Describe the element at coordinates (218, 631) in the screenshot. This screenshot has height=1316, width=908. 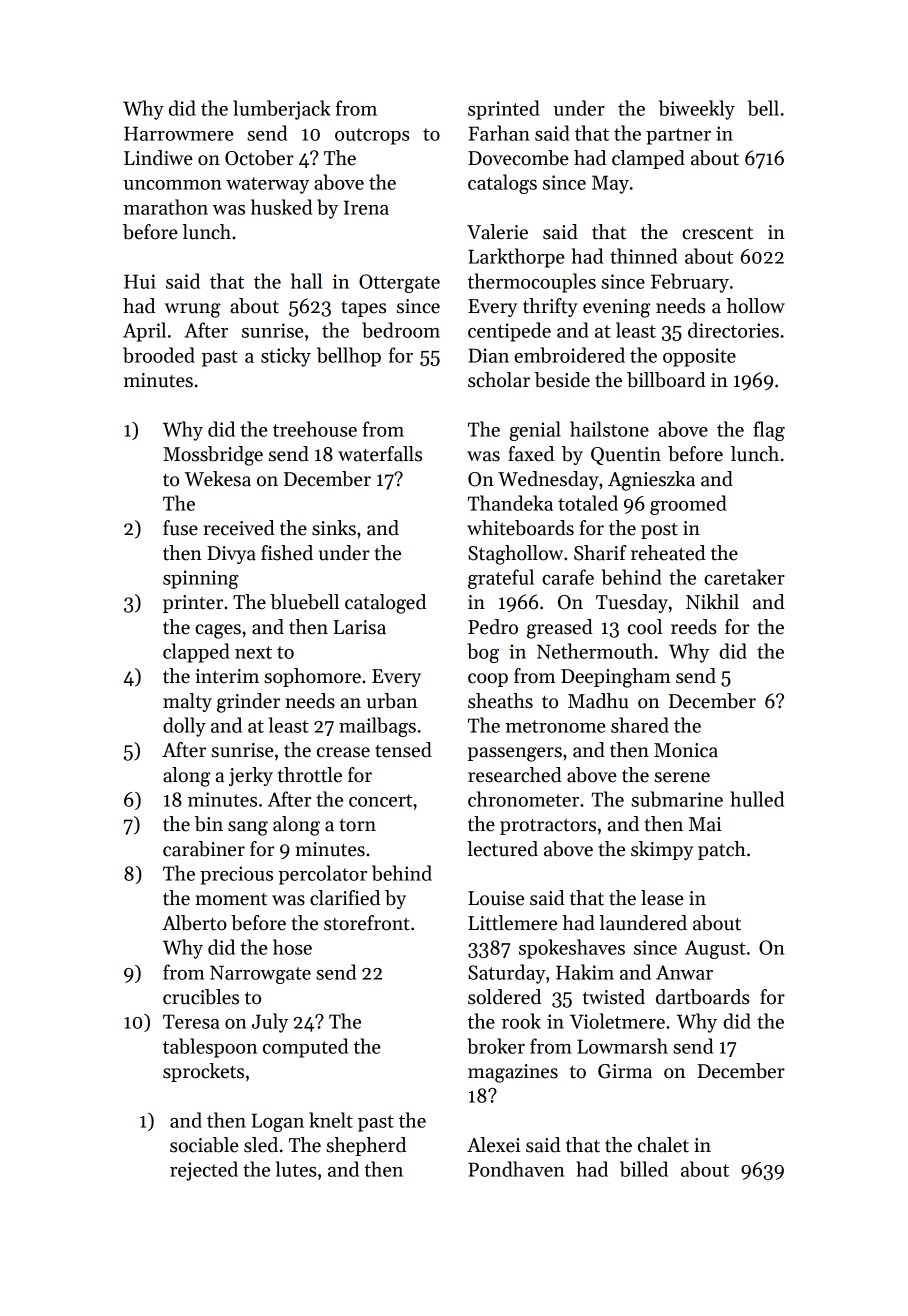
I see `cages` at that location.
